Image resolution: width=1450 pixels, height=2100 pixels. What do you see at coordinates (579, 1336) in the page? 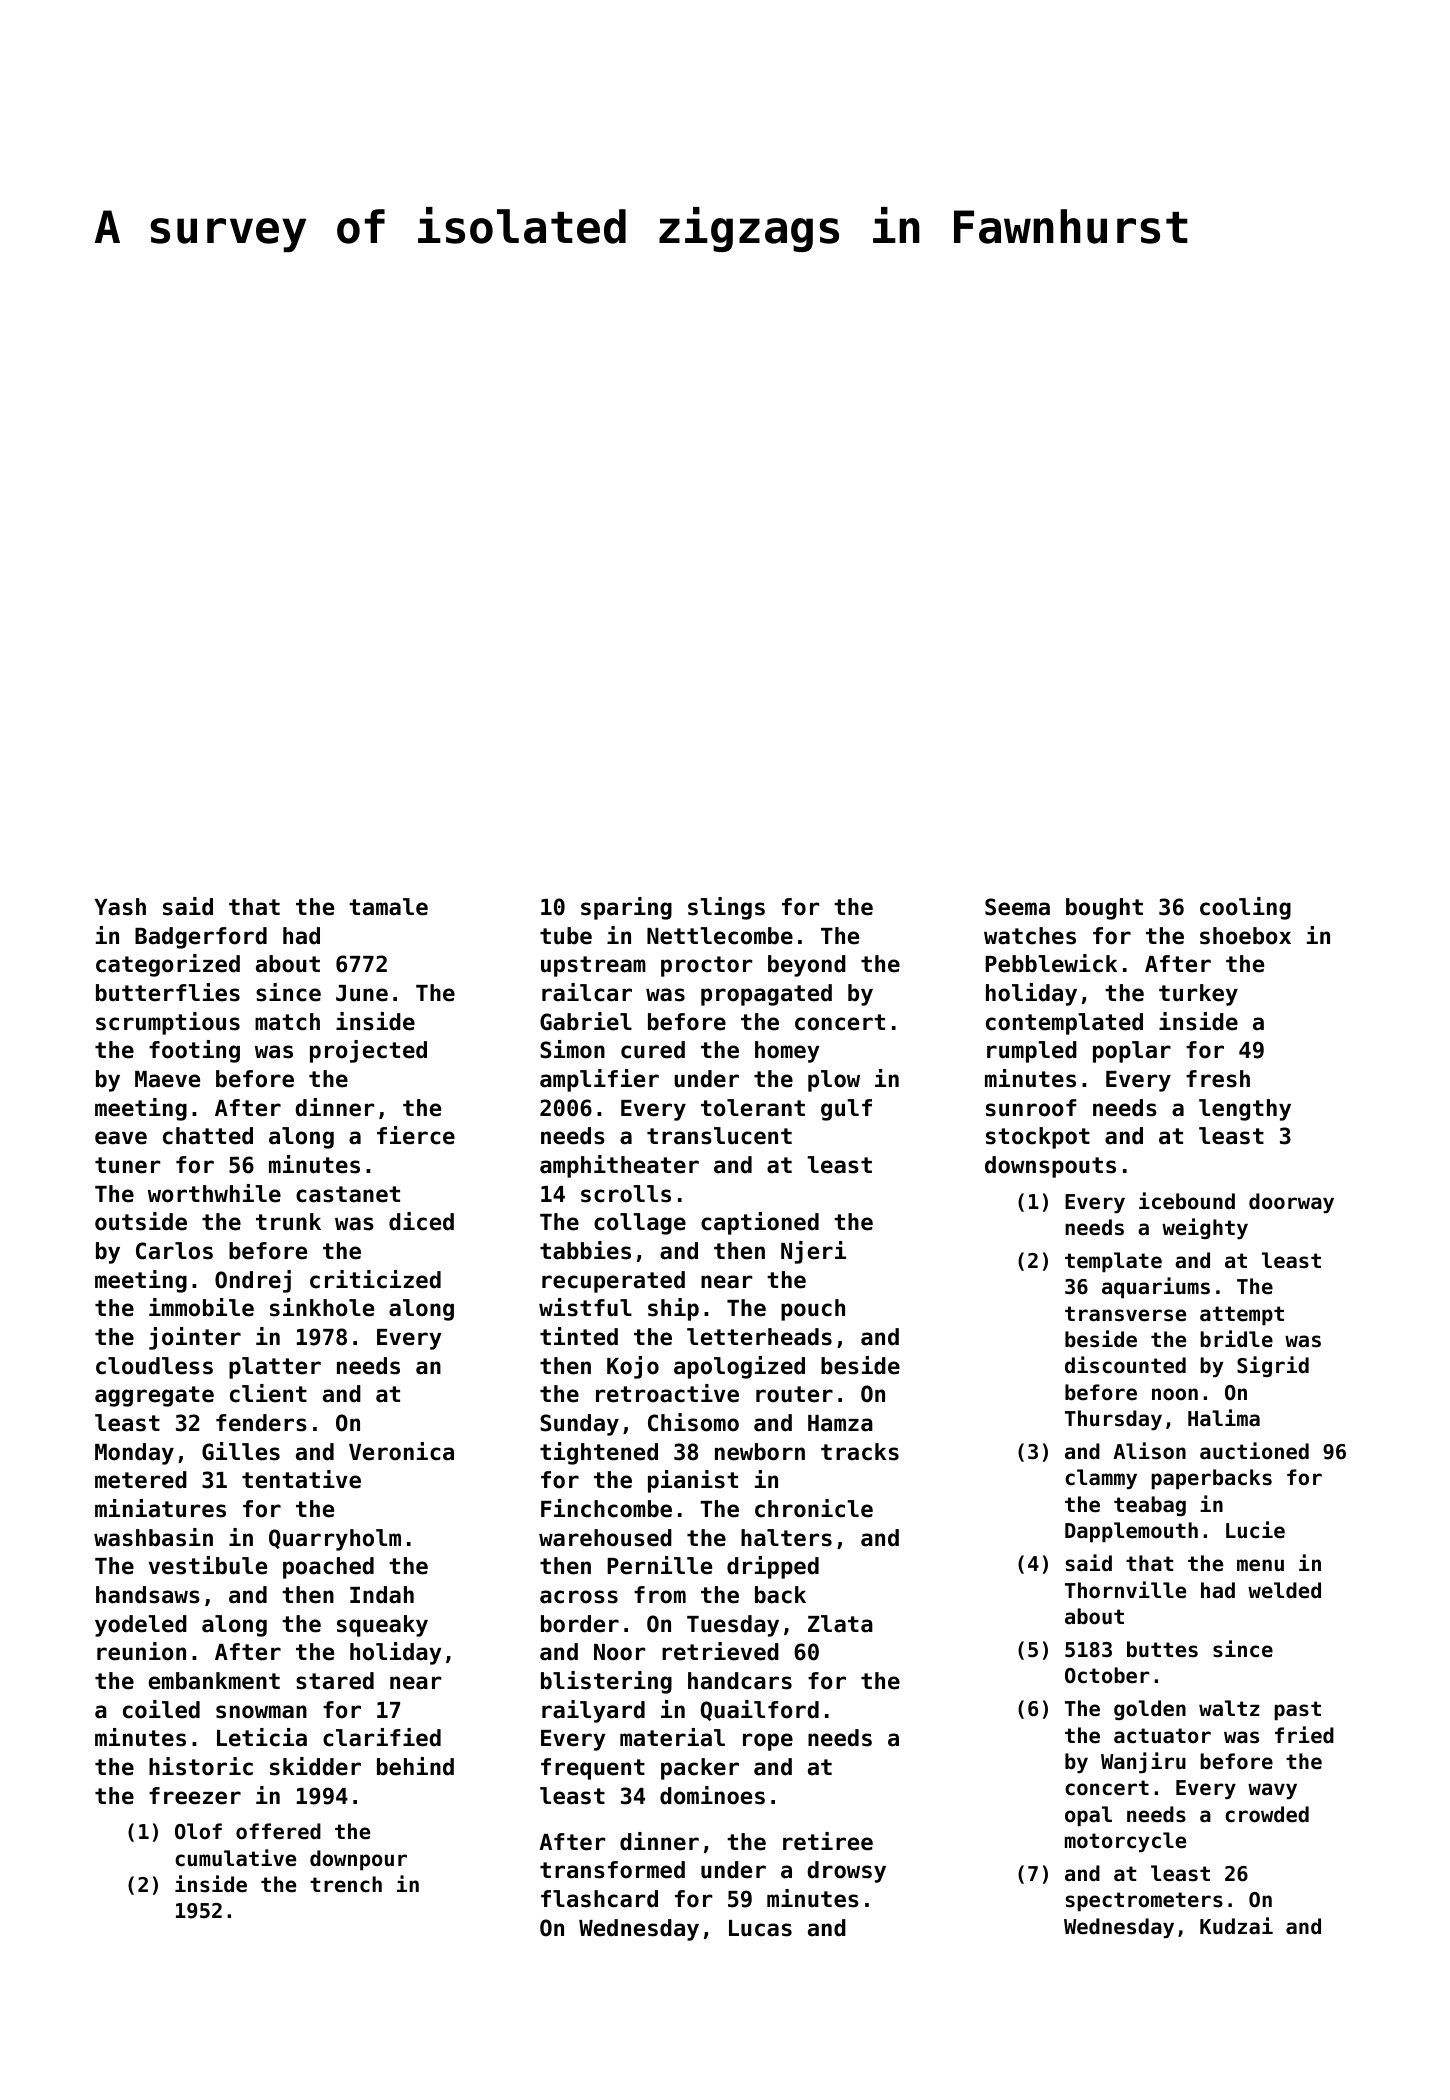
I see `tinted` at bounding box center [579, 1336].
